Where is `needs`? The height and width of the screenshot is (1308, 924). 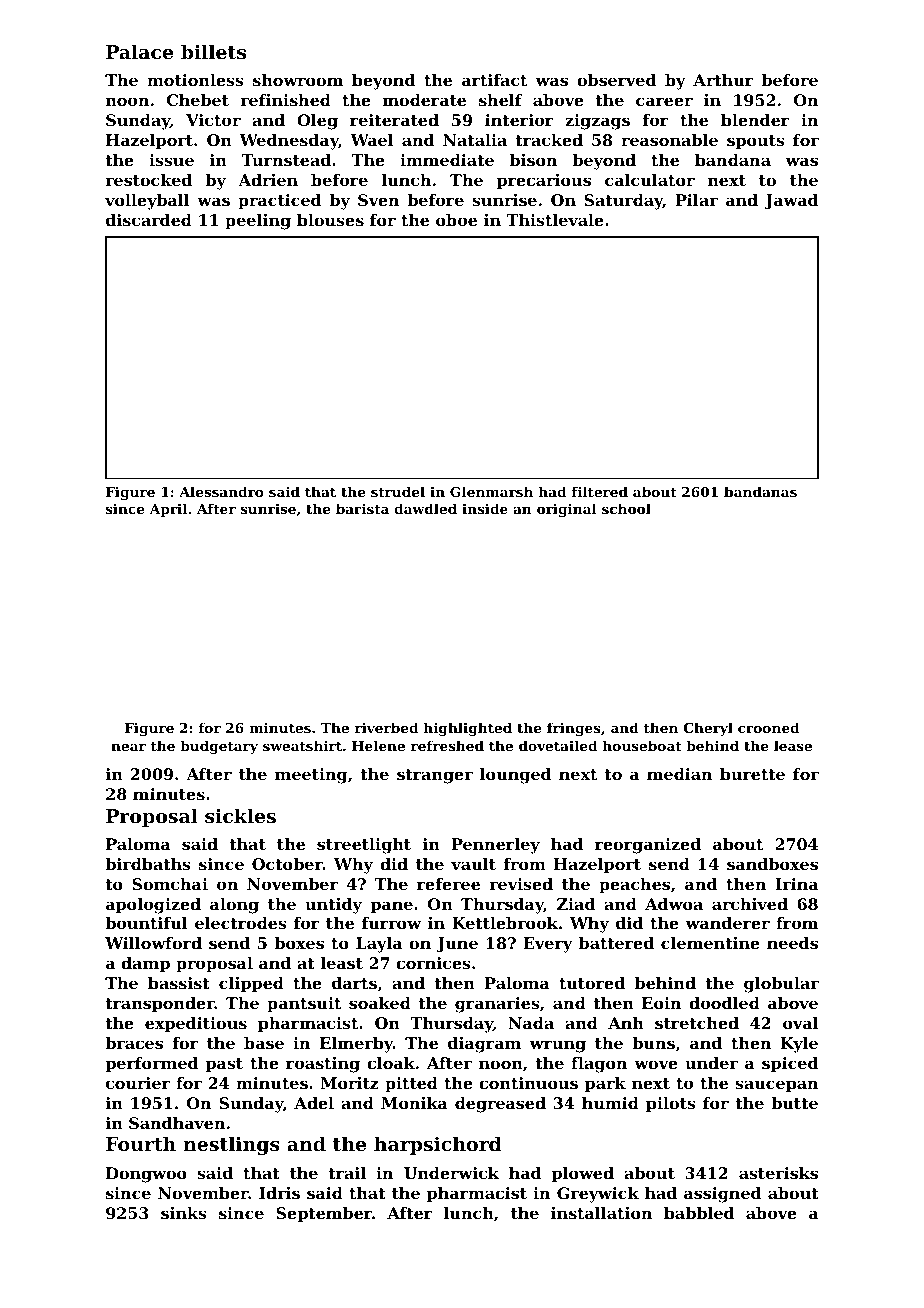 needs is located at coordinates (792, 943).
